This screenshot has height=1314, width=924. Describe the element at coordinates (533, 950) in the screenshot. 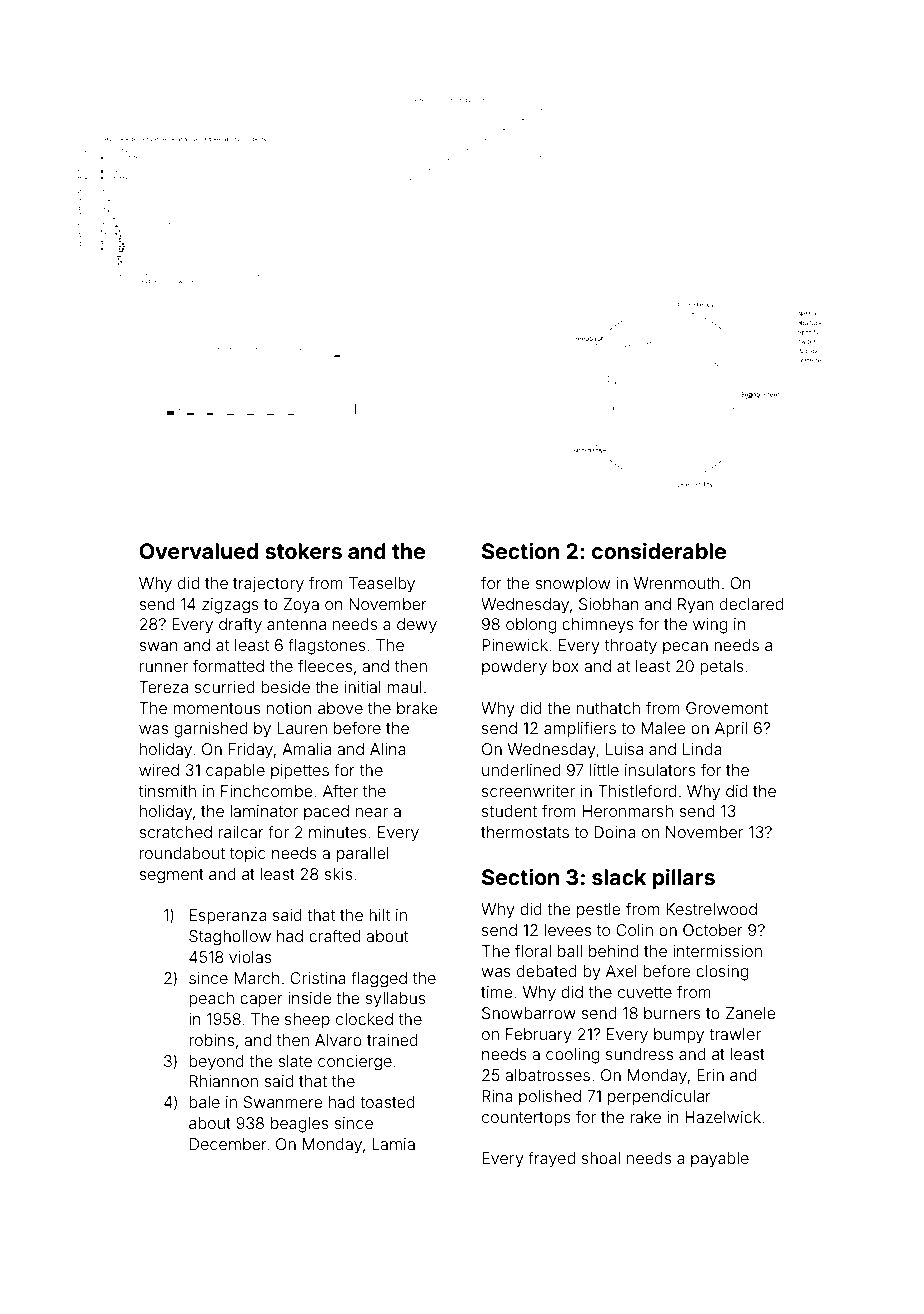

I see `floral` at that location.
